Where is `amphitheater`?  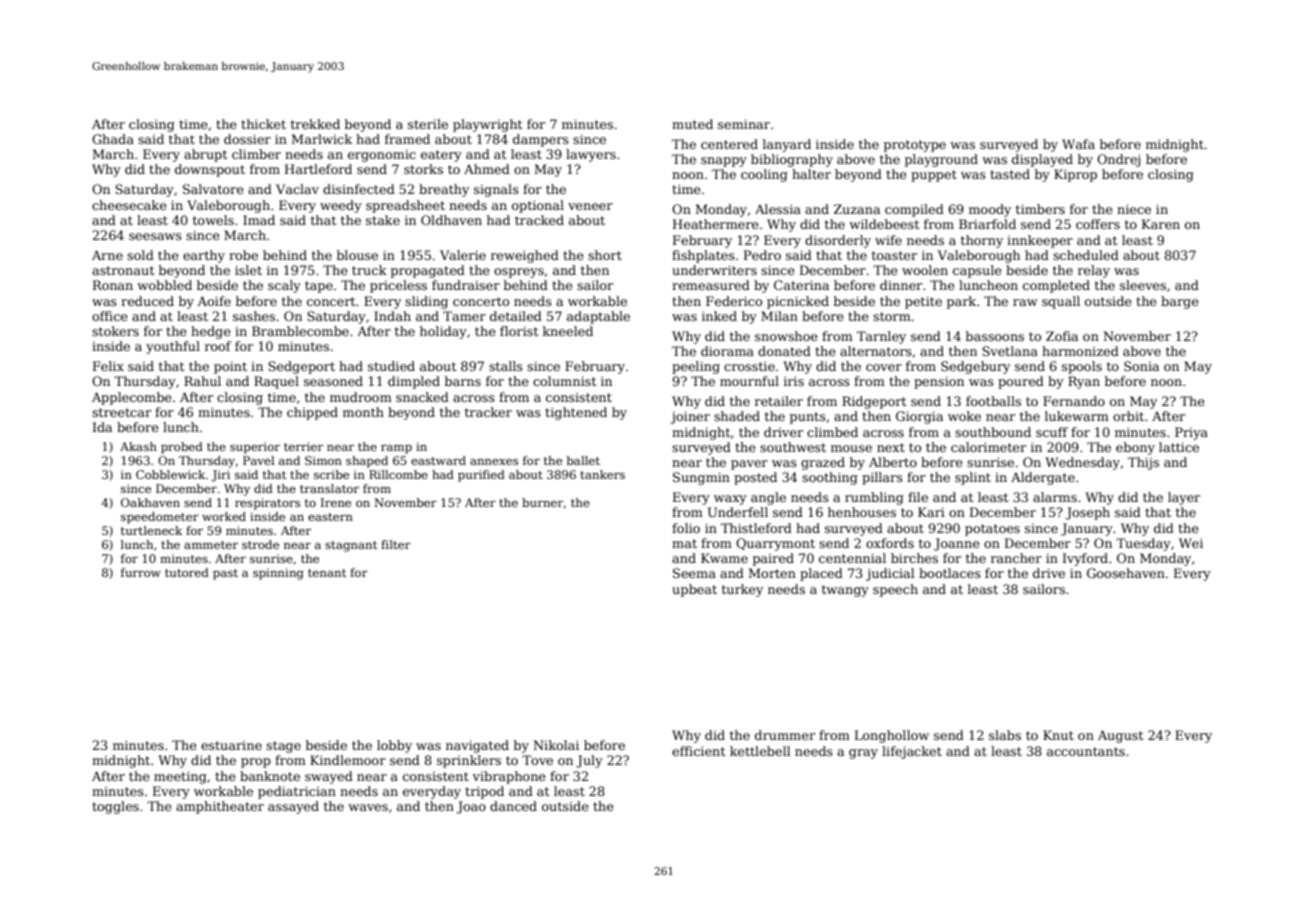 amphitheater is located at coordinates (220, 807).
